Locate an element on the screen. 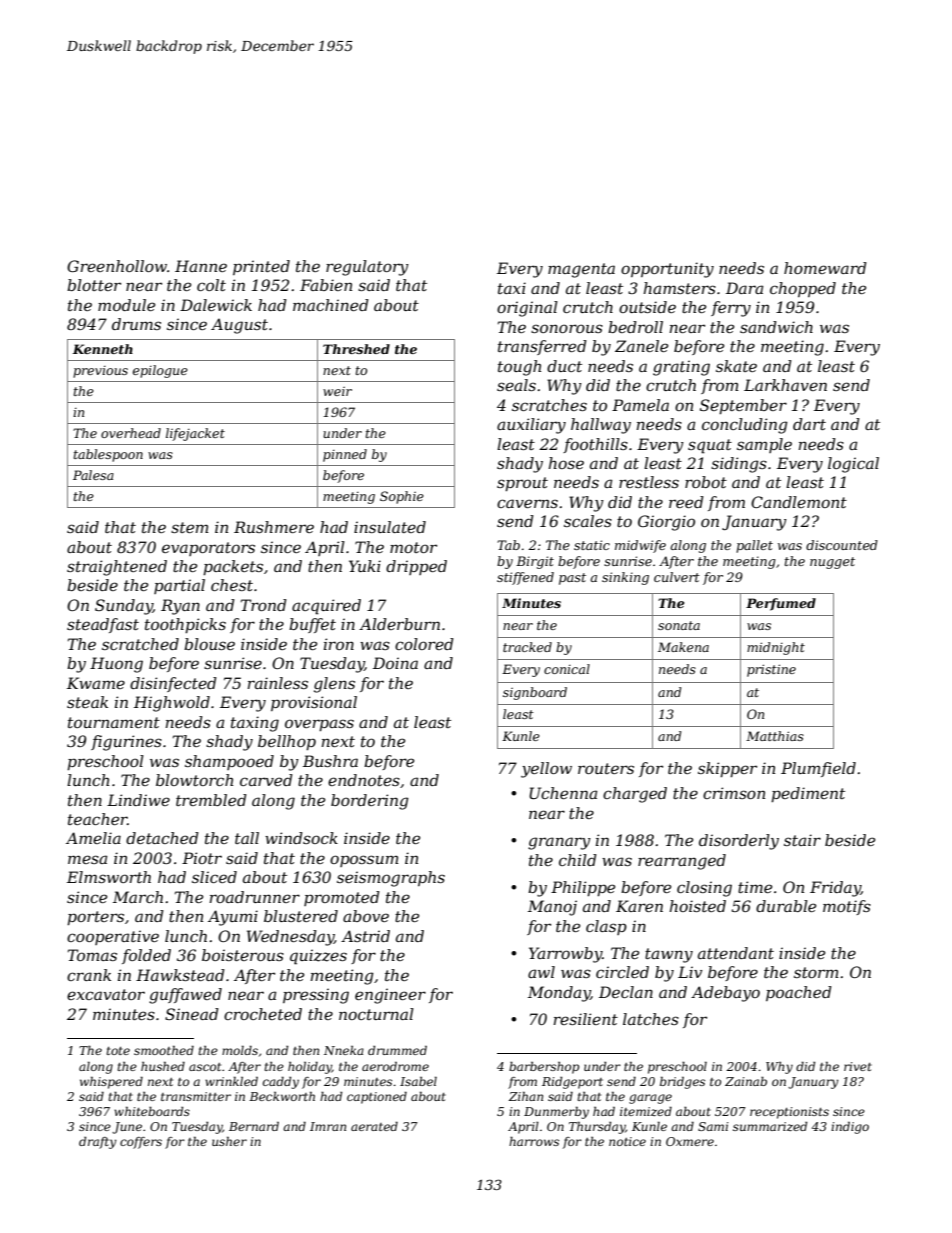  magenta is located at coordinates (581, 270).
